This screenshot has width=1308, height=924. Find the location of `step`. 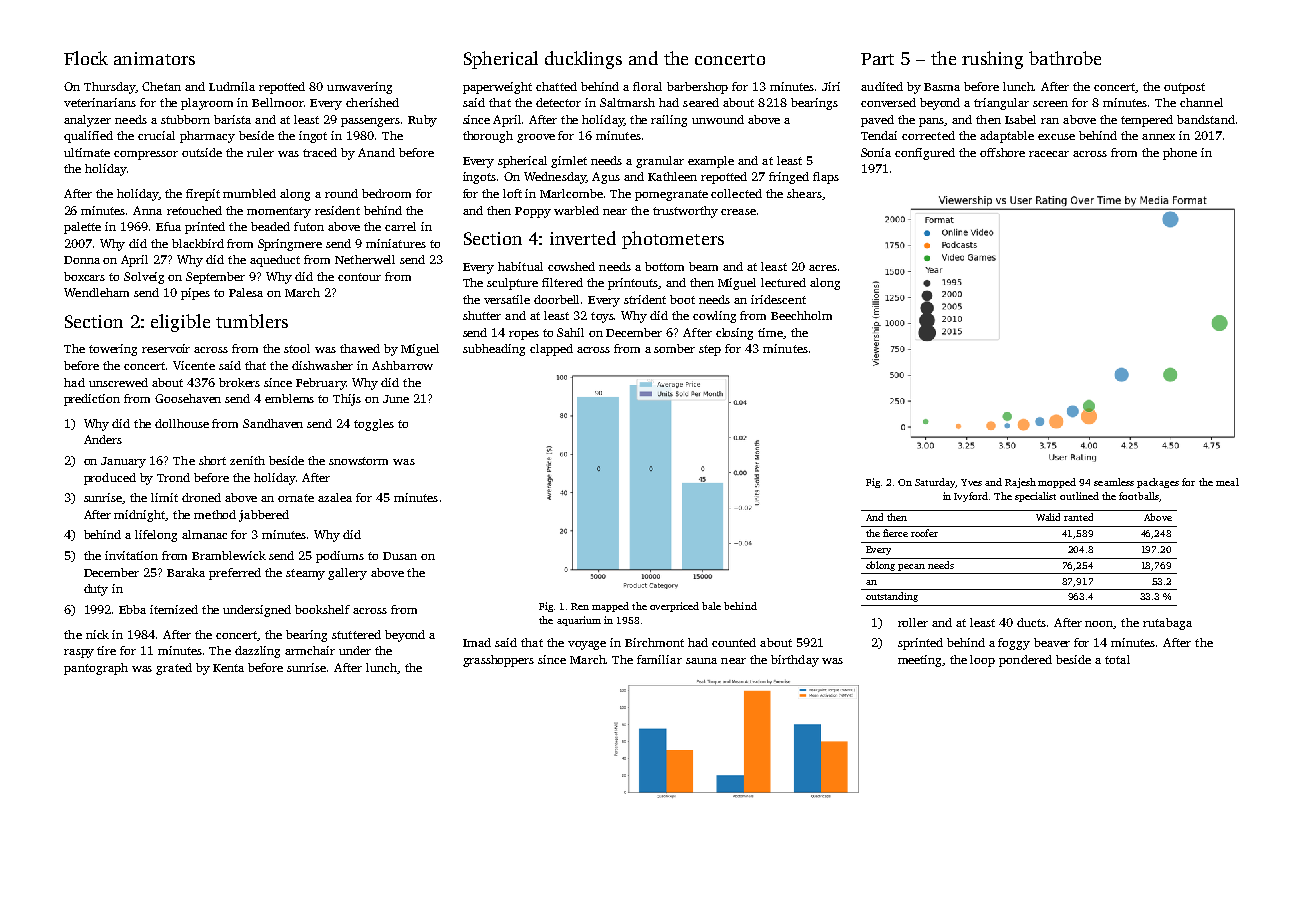

step is located at coordinates (710, 350).
